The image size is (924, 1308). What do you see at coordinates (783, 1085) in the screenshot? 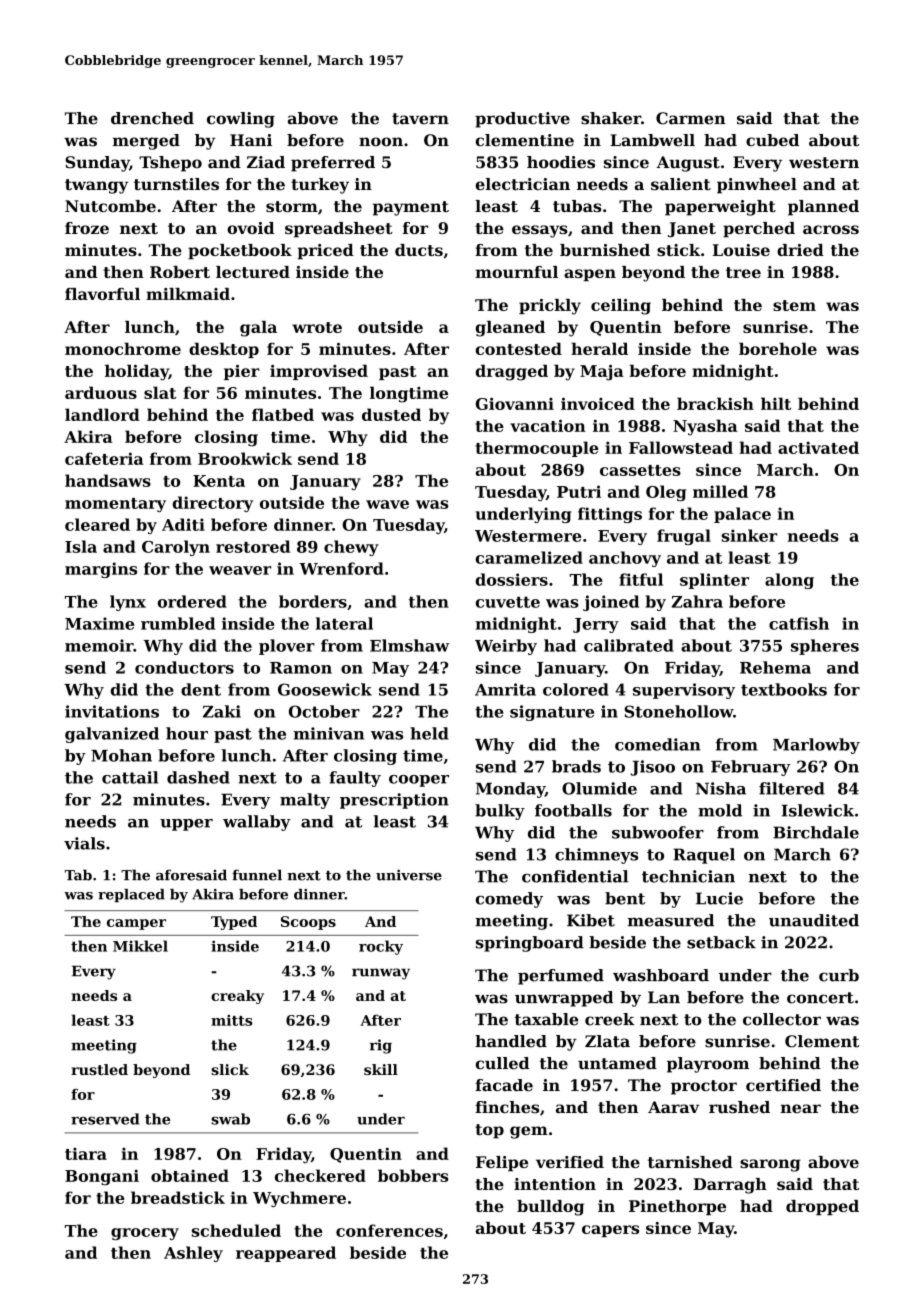
I see `certified` at bounding box center [783, 1085].
